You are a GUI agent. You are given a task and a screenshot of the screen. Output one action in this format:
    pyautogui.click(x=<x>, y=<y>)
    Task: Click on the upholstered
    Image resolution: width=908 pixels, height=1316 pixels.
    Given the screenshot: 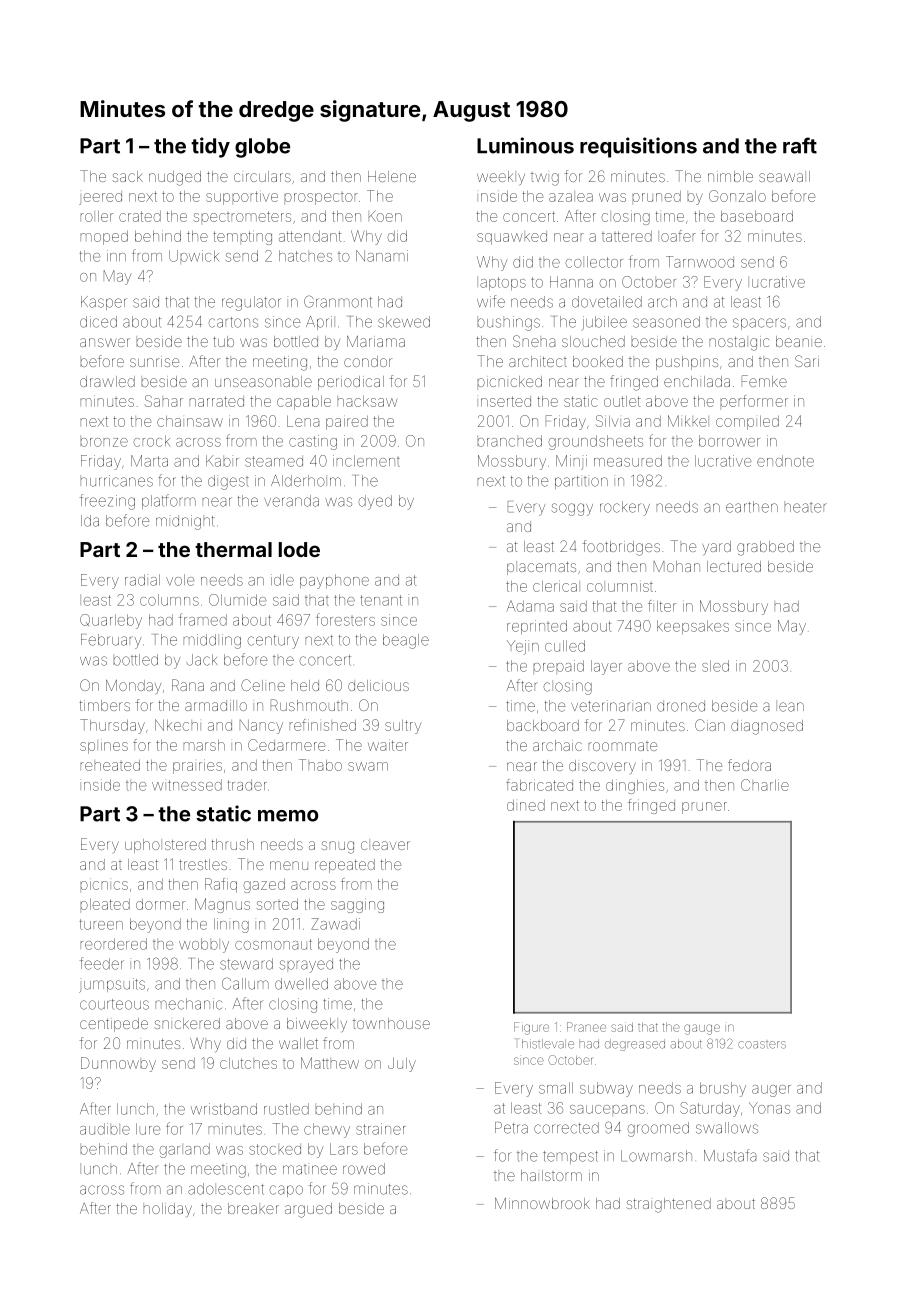 What is the action you would take?
    pyautogui.click(x=165, y=846)
